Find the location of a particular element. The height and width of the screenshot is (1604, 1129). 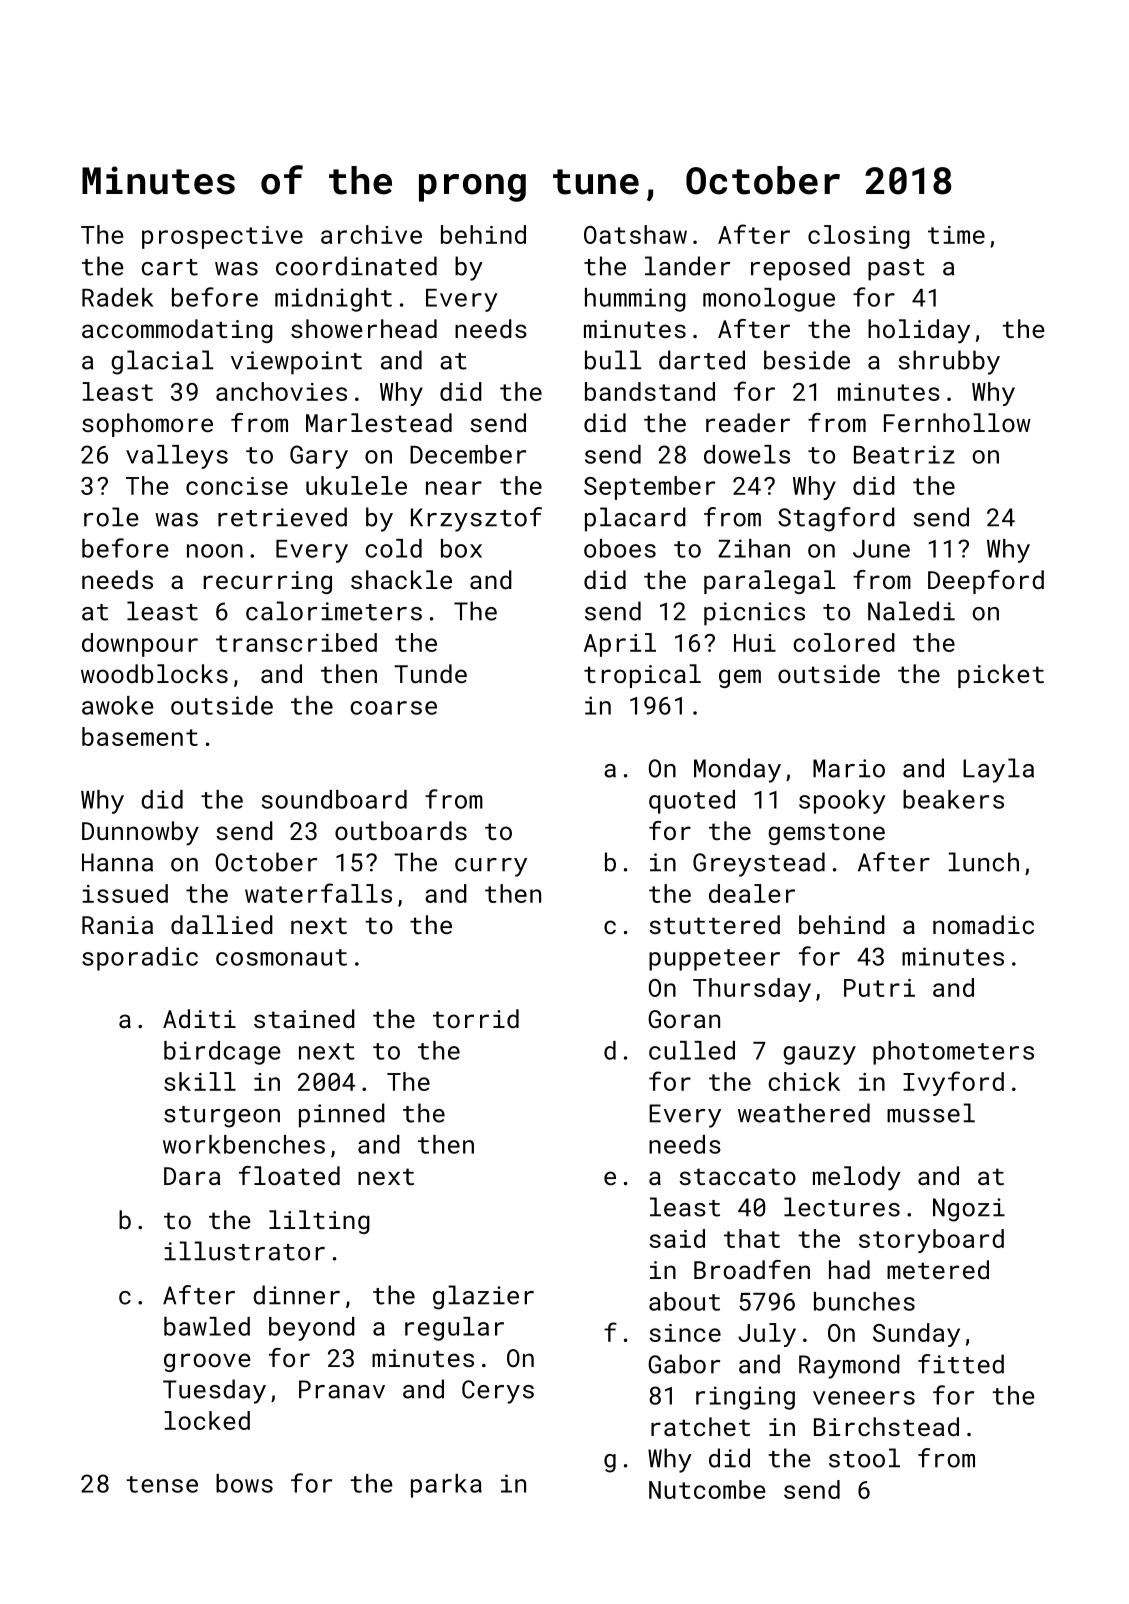

Oatshaw is located at coordinates (635, 234).
